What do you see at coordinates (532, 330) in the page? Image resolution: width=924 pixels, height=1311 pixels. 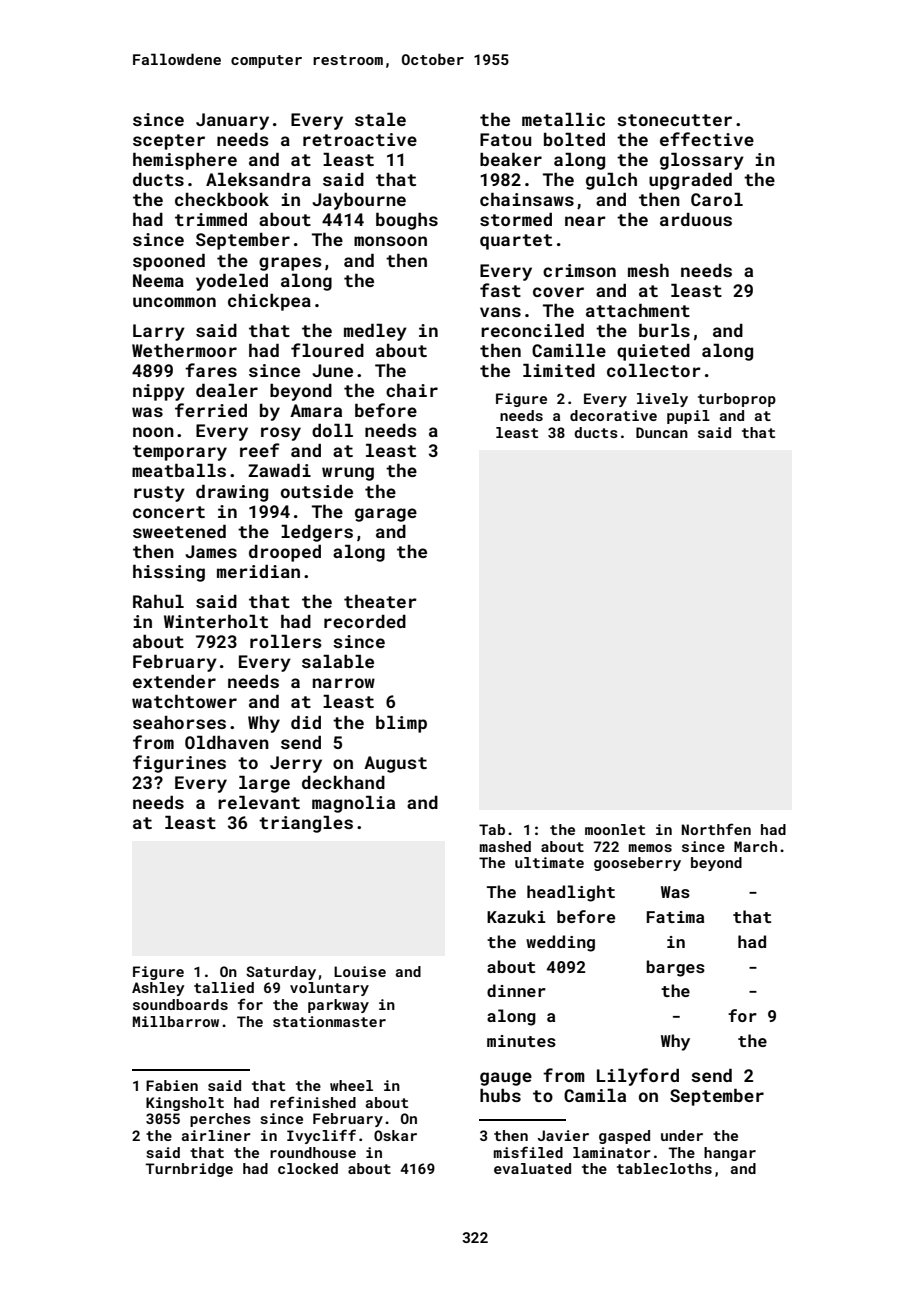 I see `reconciled` at bounding box center [532, 330].
